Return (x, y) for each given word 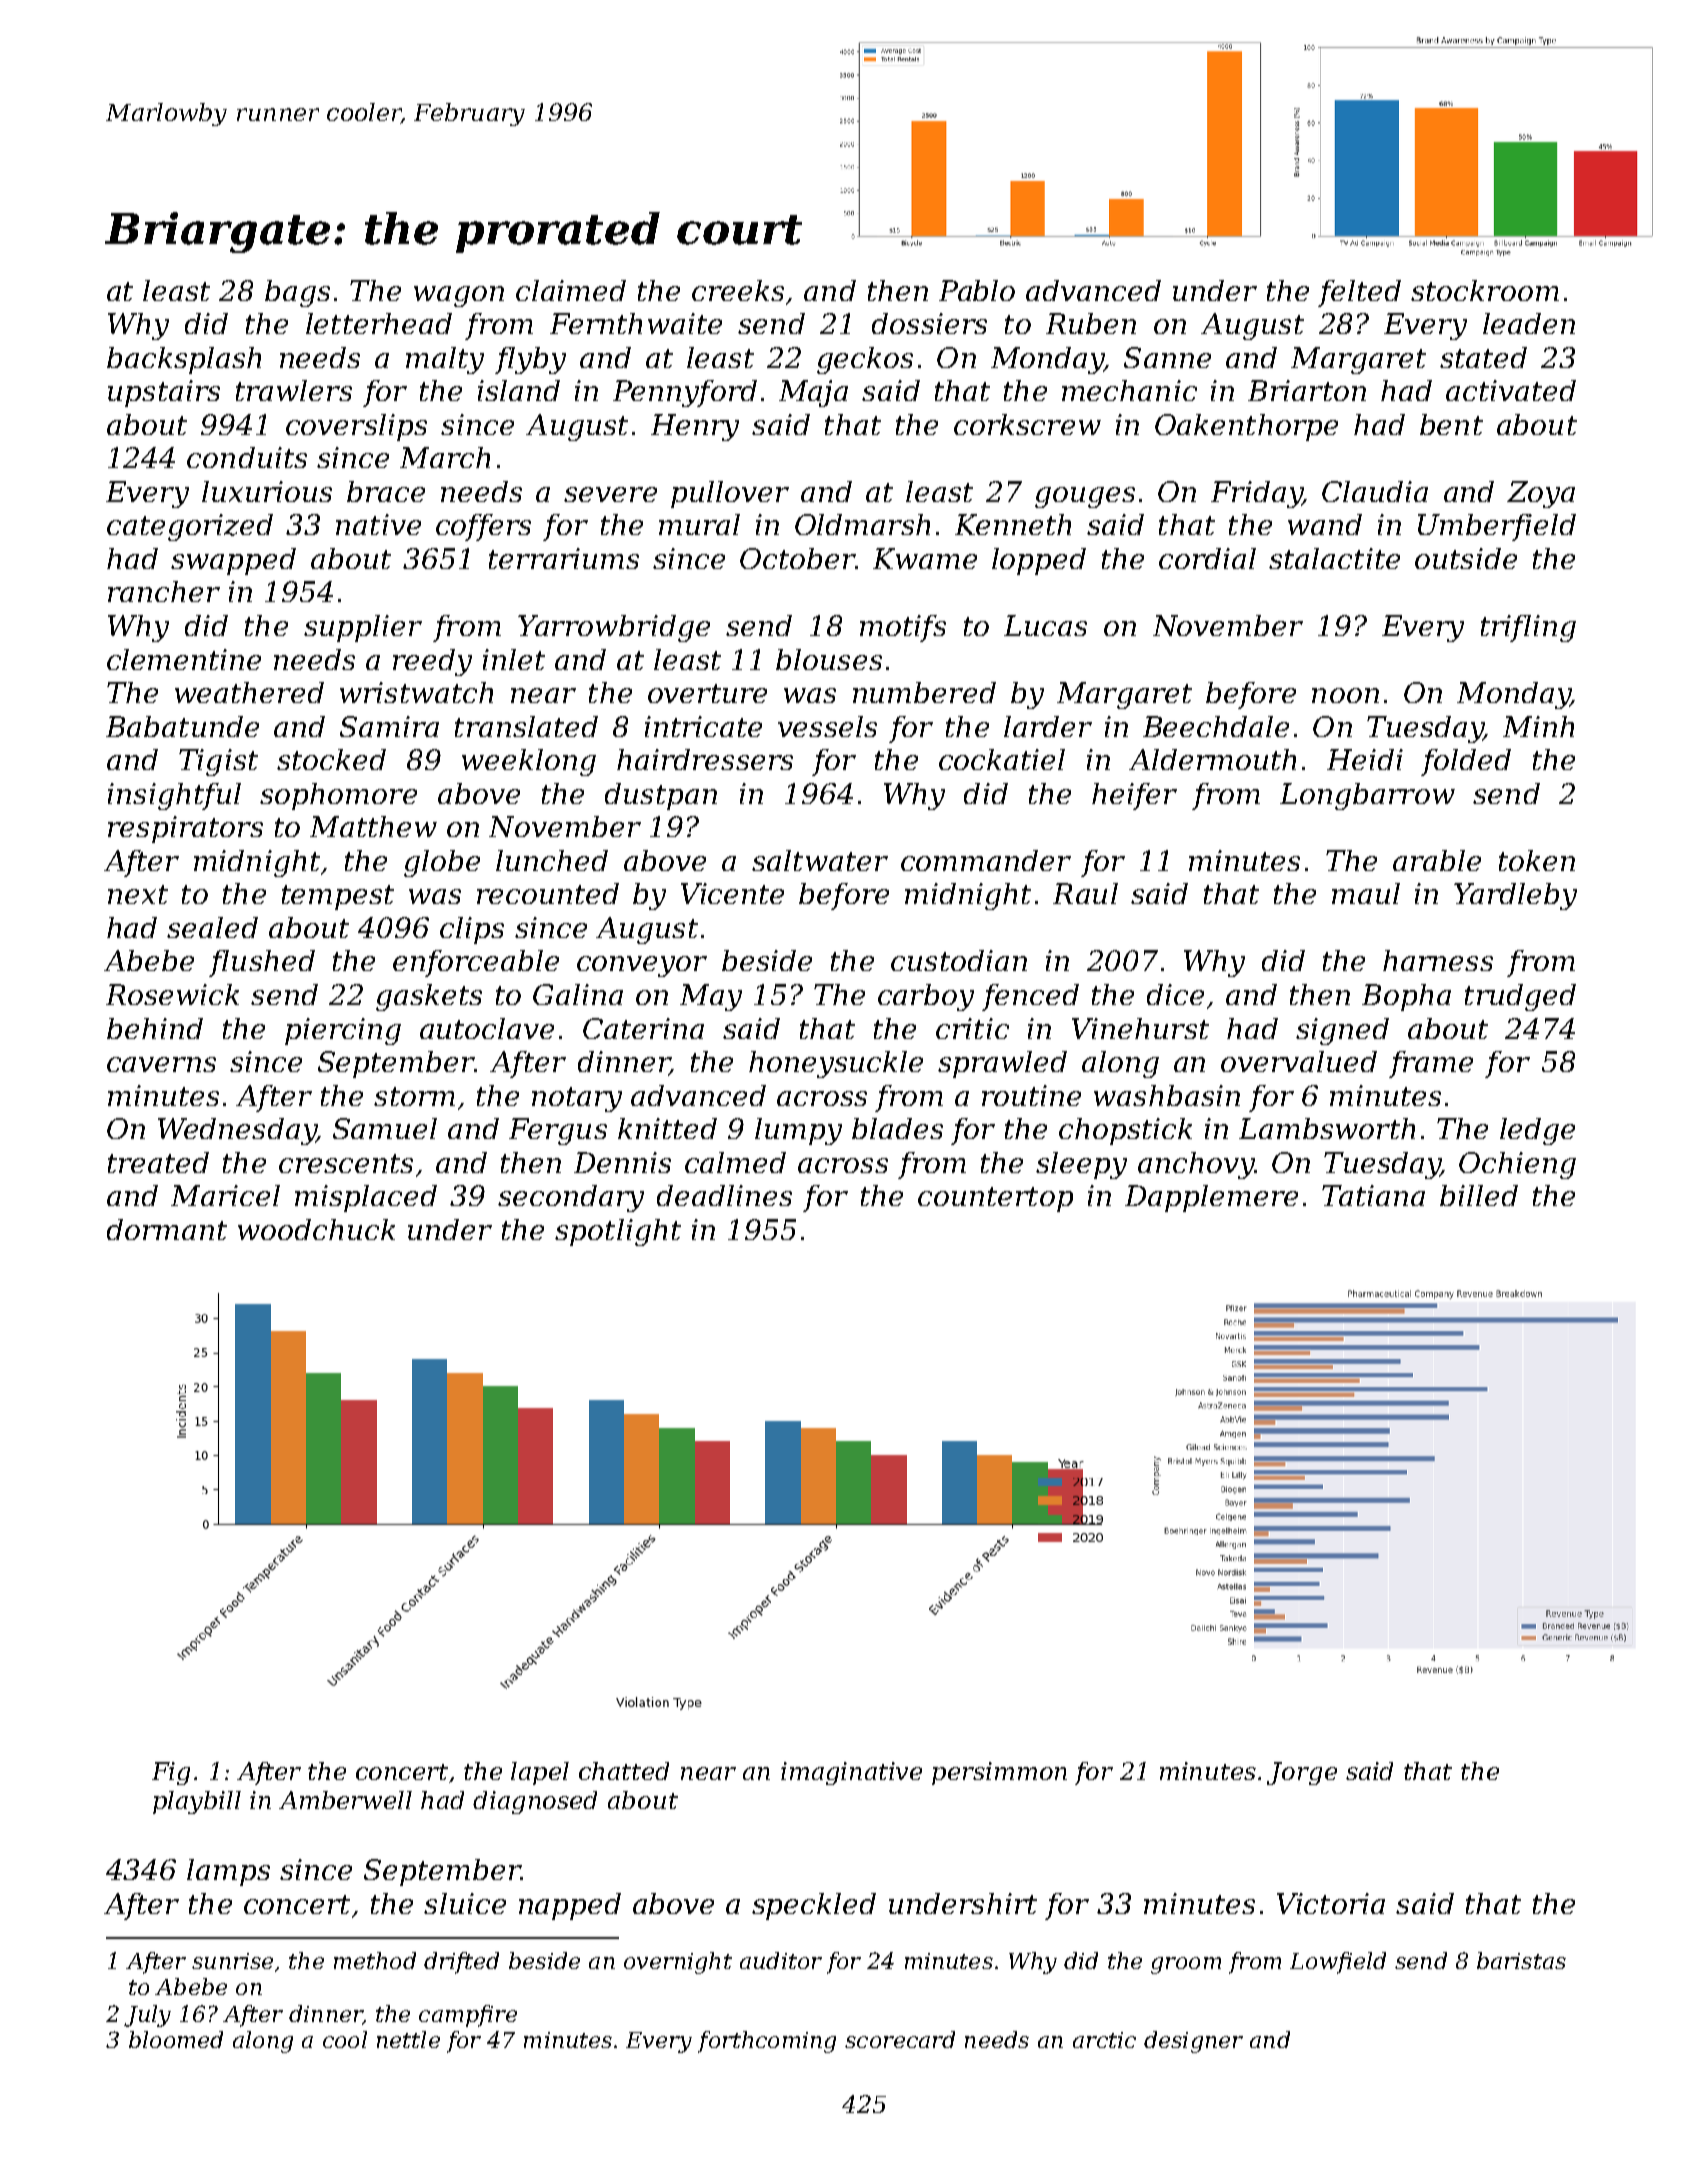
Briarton (1307, 390)
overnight (678, 1963)
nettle (408, 2039)
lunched (552, 860)
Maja (813, 393)
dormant (167, 1229)
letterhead (379, 323)
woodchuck (316, 1229)
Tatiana (1373, 1195)
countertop (995, 1199)
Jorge (1302, 1773)
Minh (1538, 726)
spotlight (618, 1232)
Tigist (218, 762)
